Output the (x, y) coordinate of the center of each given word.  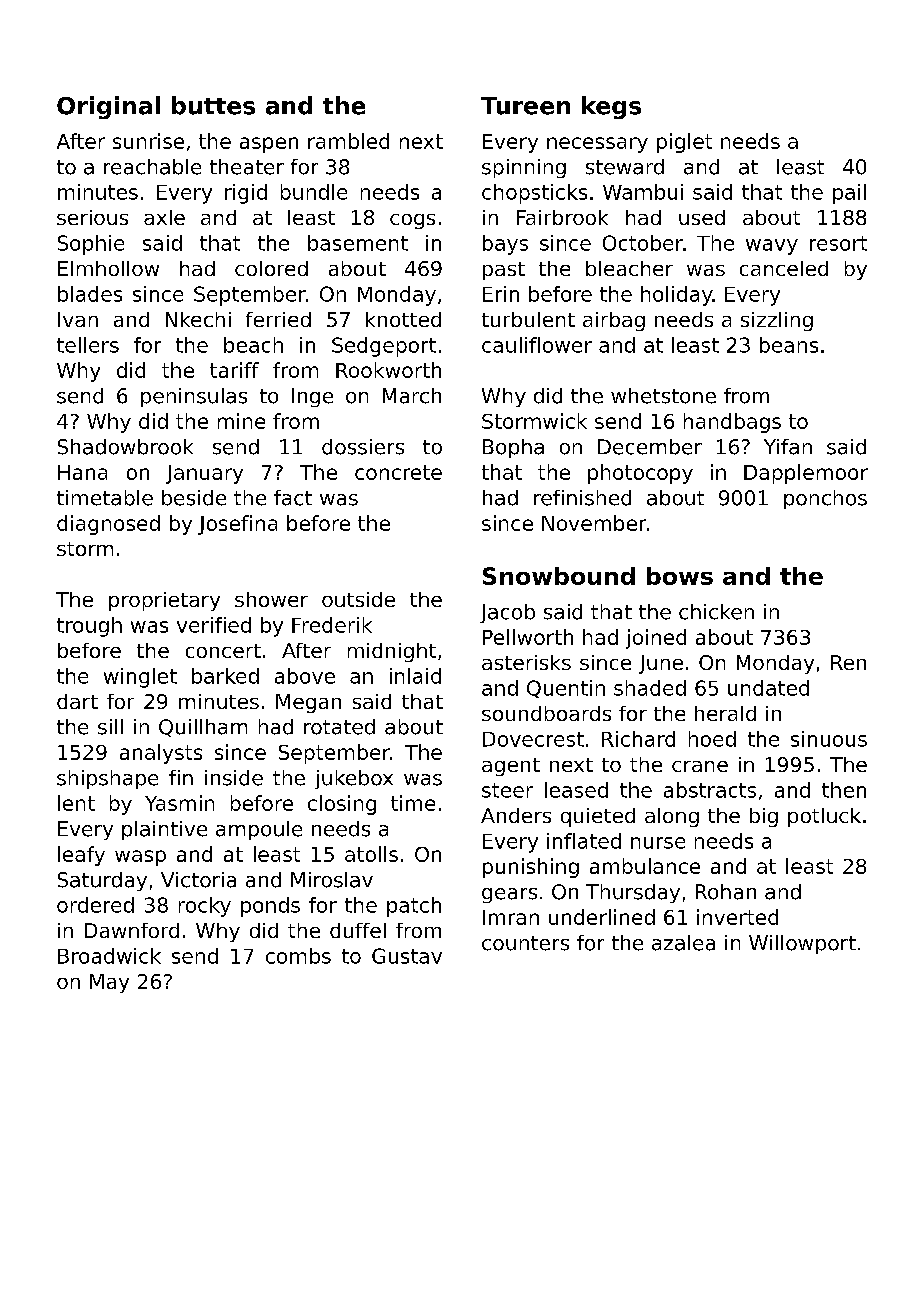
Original (108, 107)
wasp (140, 858)
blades (90, 294)
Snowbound (559, 576)
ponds (270, 907)
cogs (412, 221)
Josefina (237, 525)
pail (849, 194)
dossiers (363, 447)
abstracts (710, 790)
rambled (348, 141)
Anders (516, 815)
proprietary (164, 601)
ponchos (825, 499)
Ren (848, 662)
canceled (784, 268)
